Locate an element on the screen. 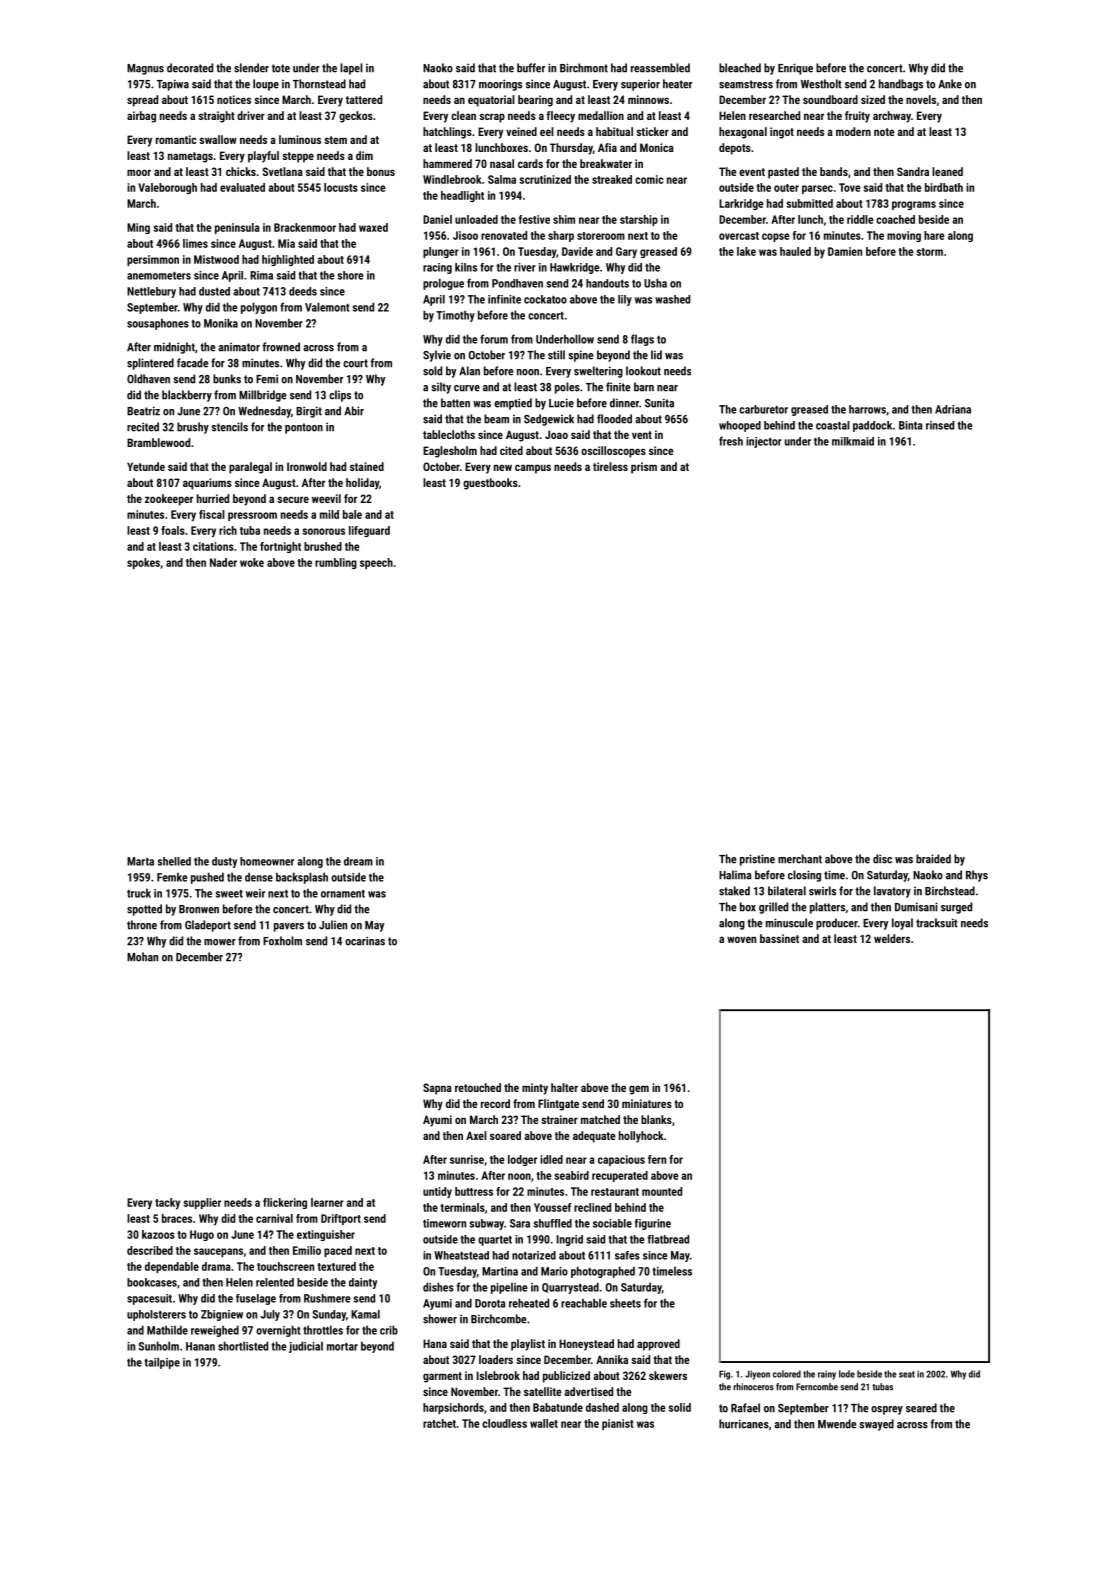 The width and height of the screenshot is (1117, 1580). milkmaid is located at coordinates (853, 441).
